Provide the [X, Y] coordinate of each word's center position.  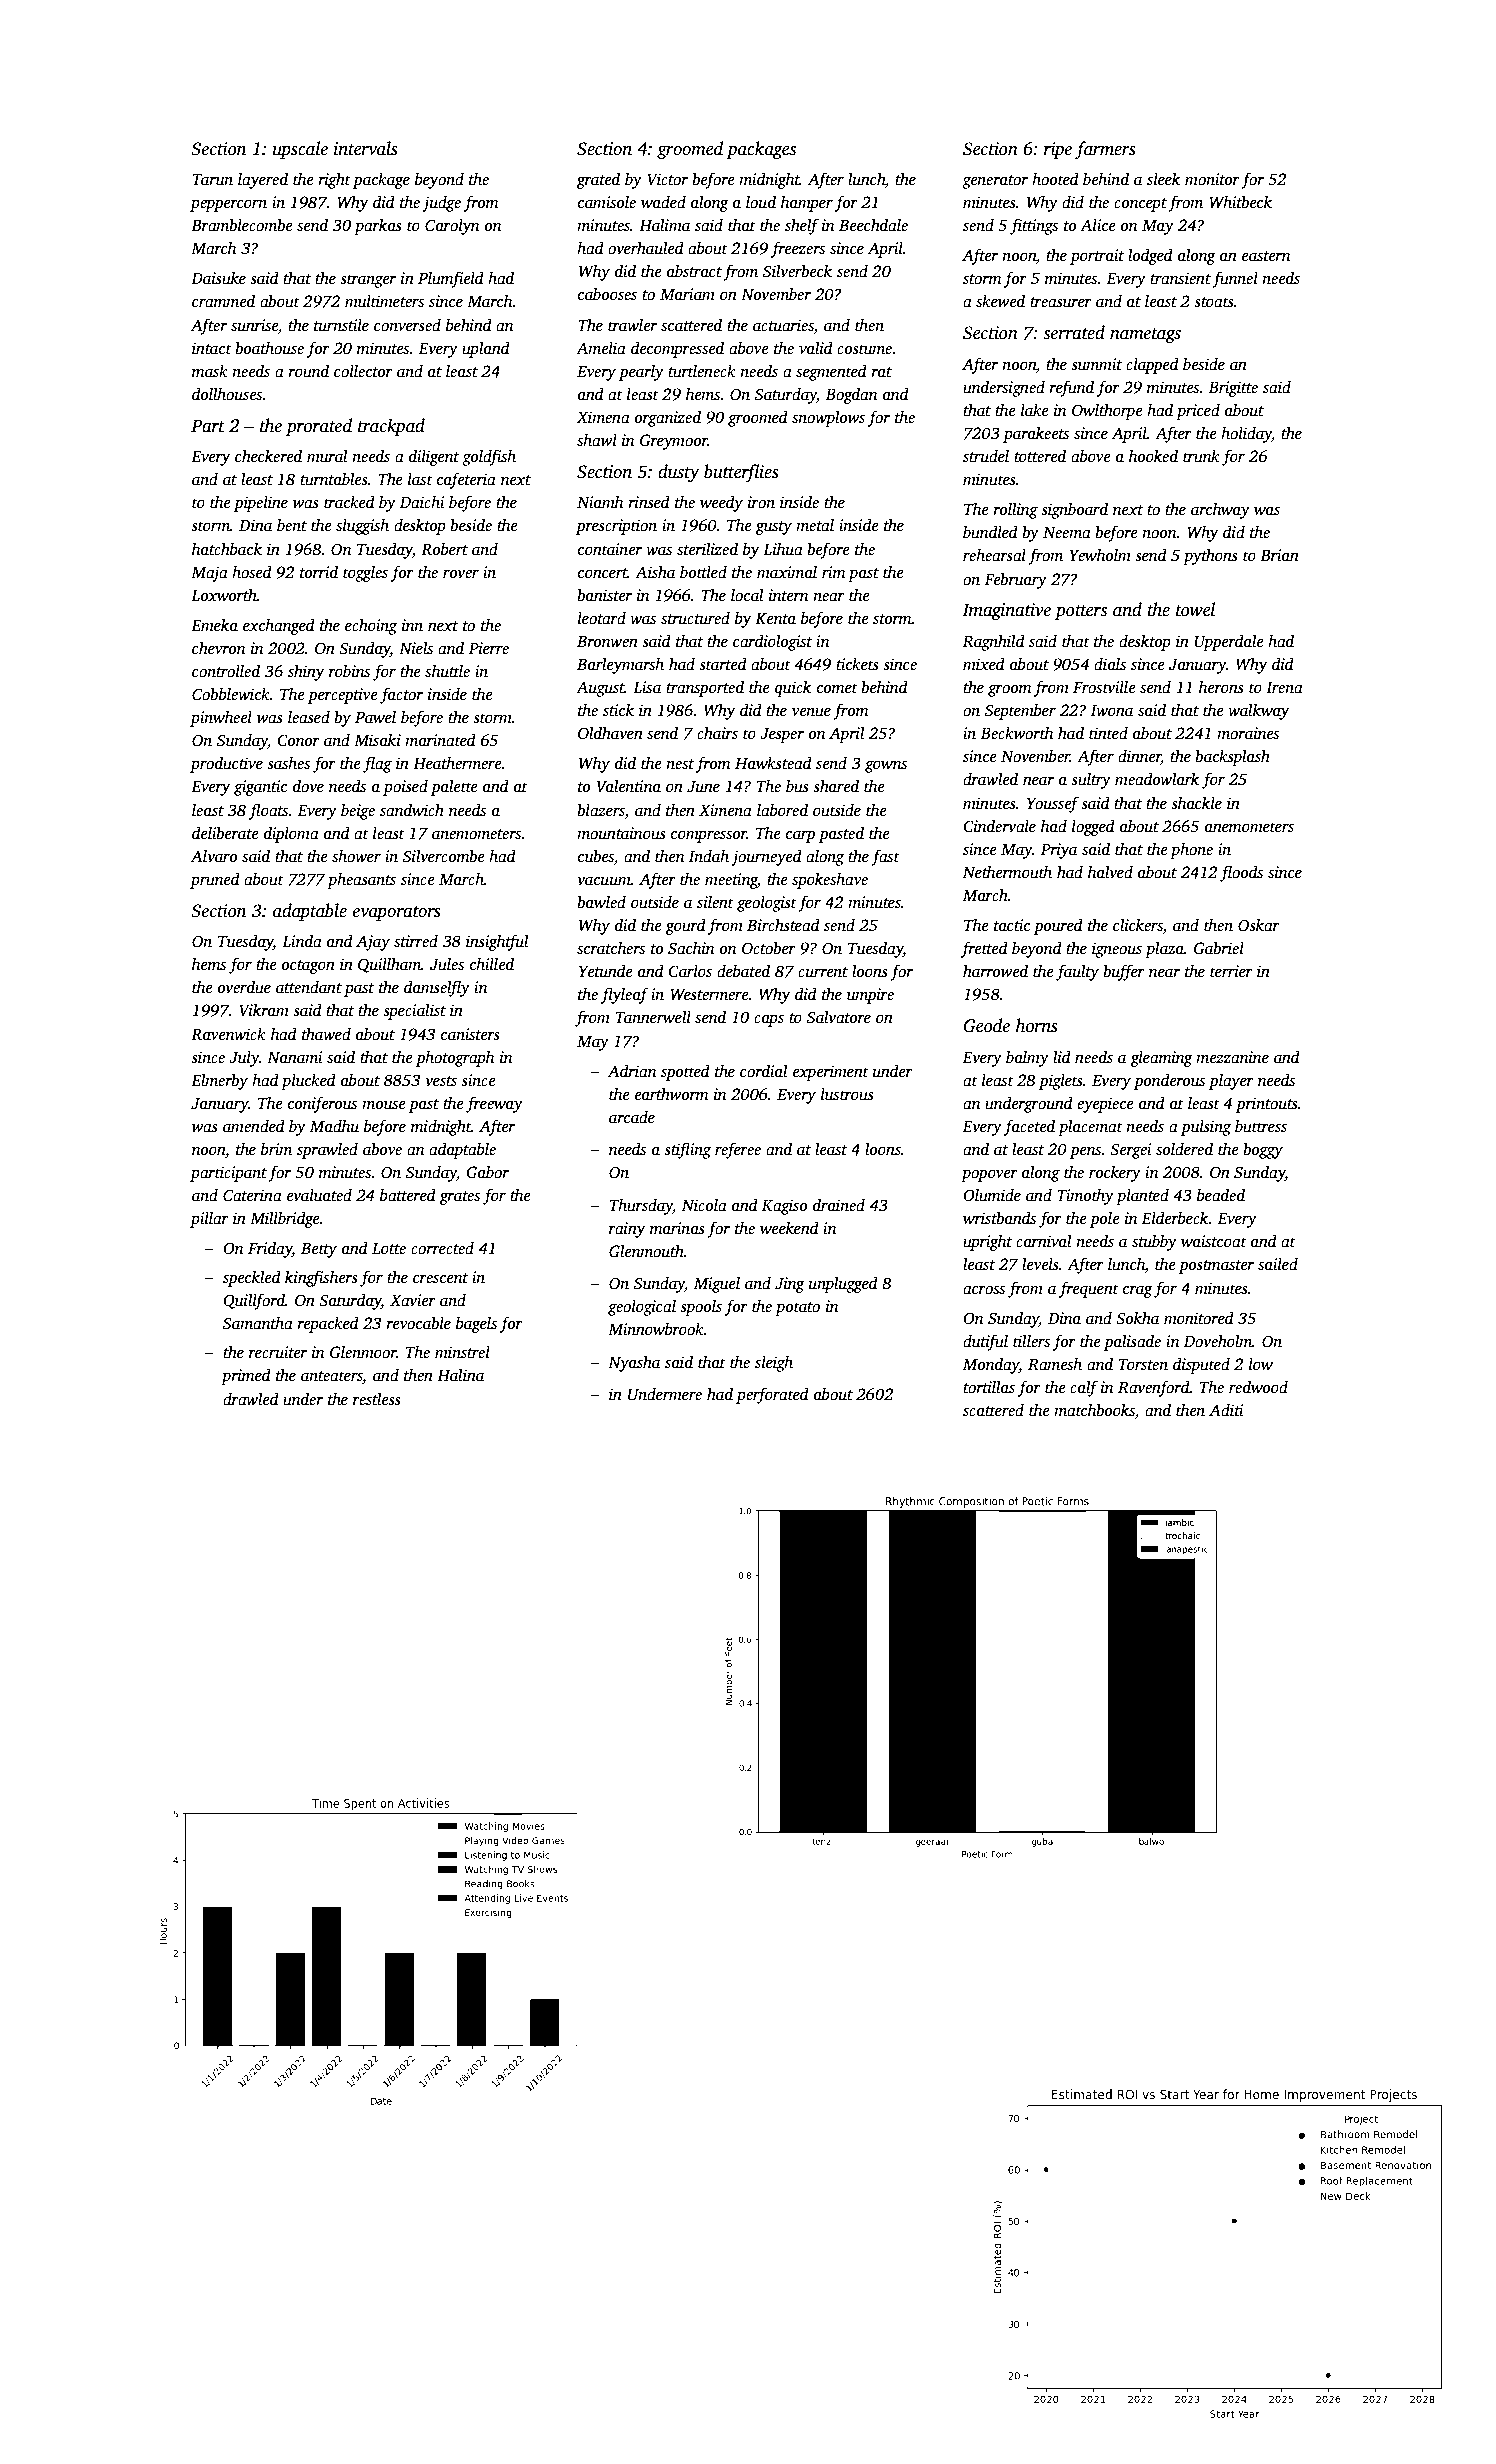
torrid [319, 572]
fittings [1034, 226]
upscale [300, 150]
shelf [802, 226]
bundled [990, 532]
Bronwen [607, 641]
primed [246, 1377]
